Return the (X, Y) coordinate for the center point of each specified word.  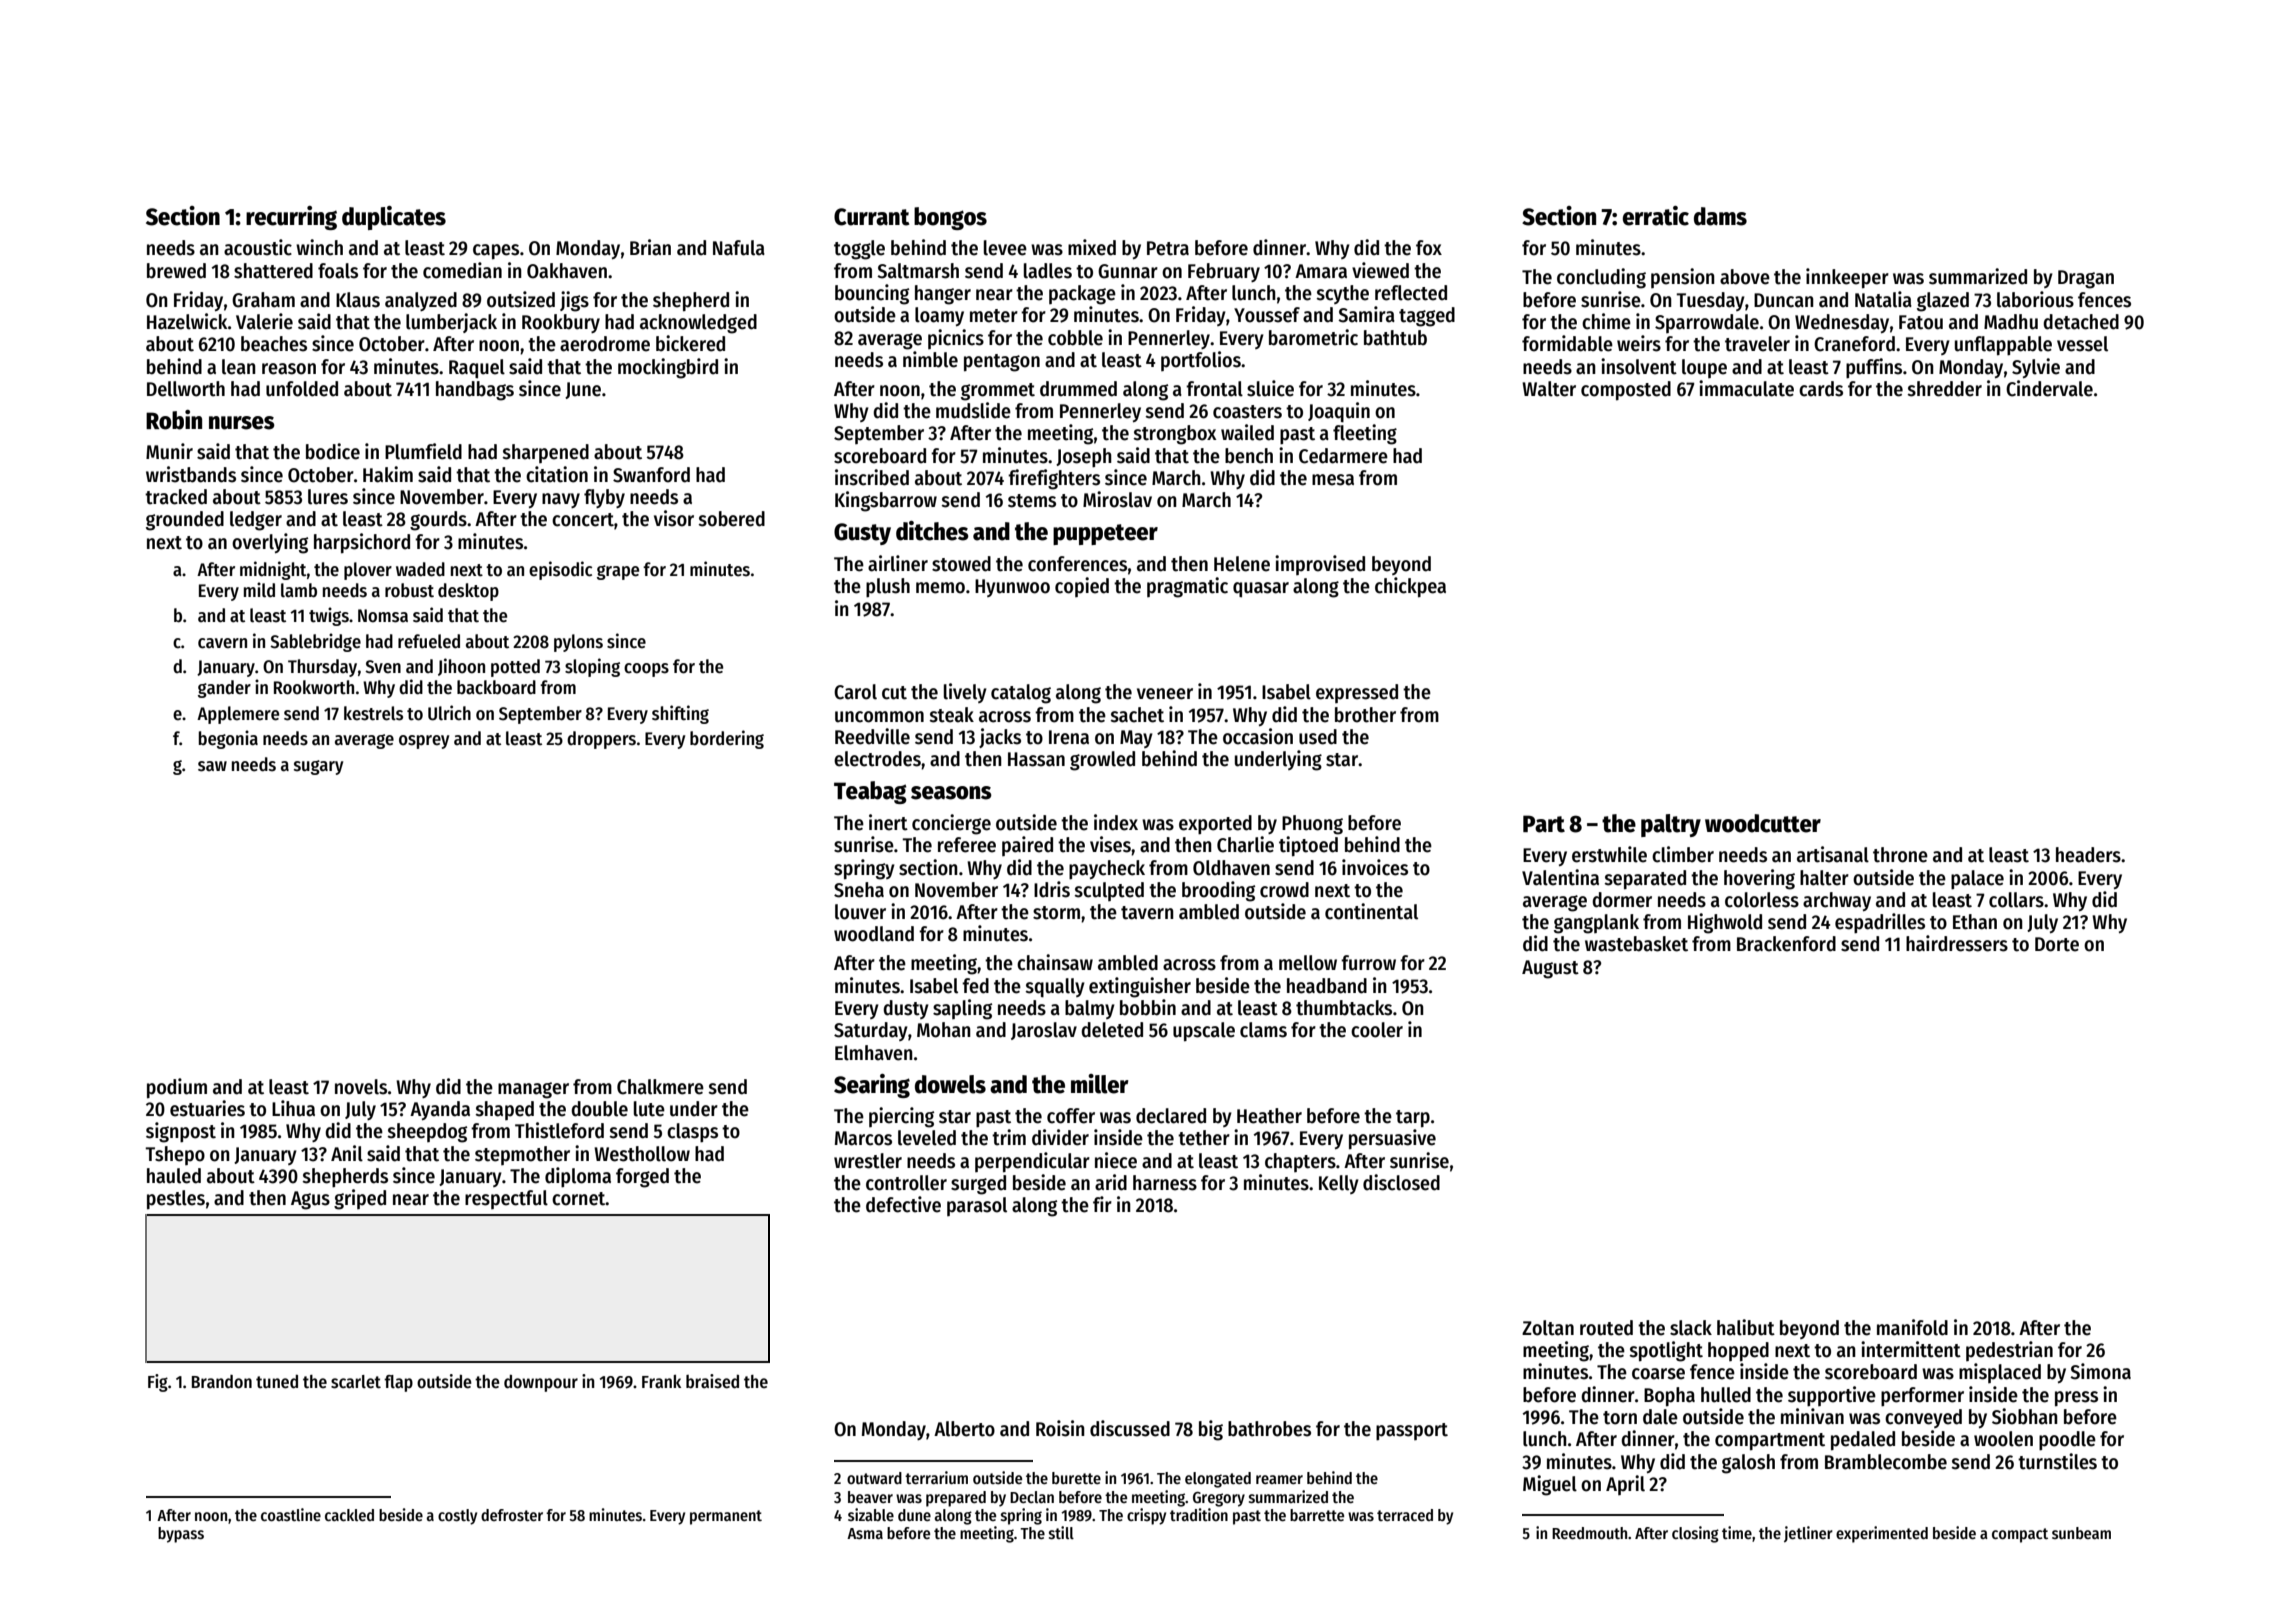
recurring (291, 218)
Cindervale (2049, 388)
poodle (2067, 1441)
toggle (859, 250)
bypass (181, 1535)
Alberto (964, 1429)
